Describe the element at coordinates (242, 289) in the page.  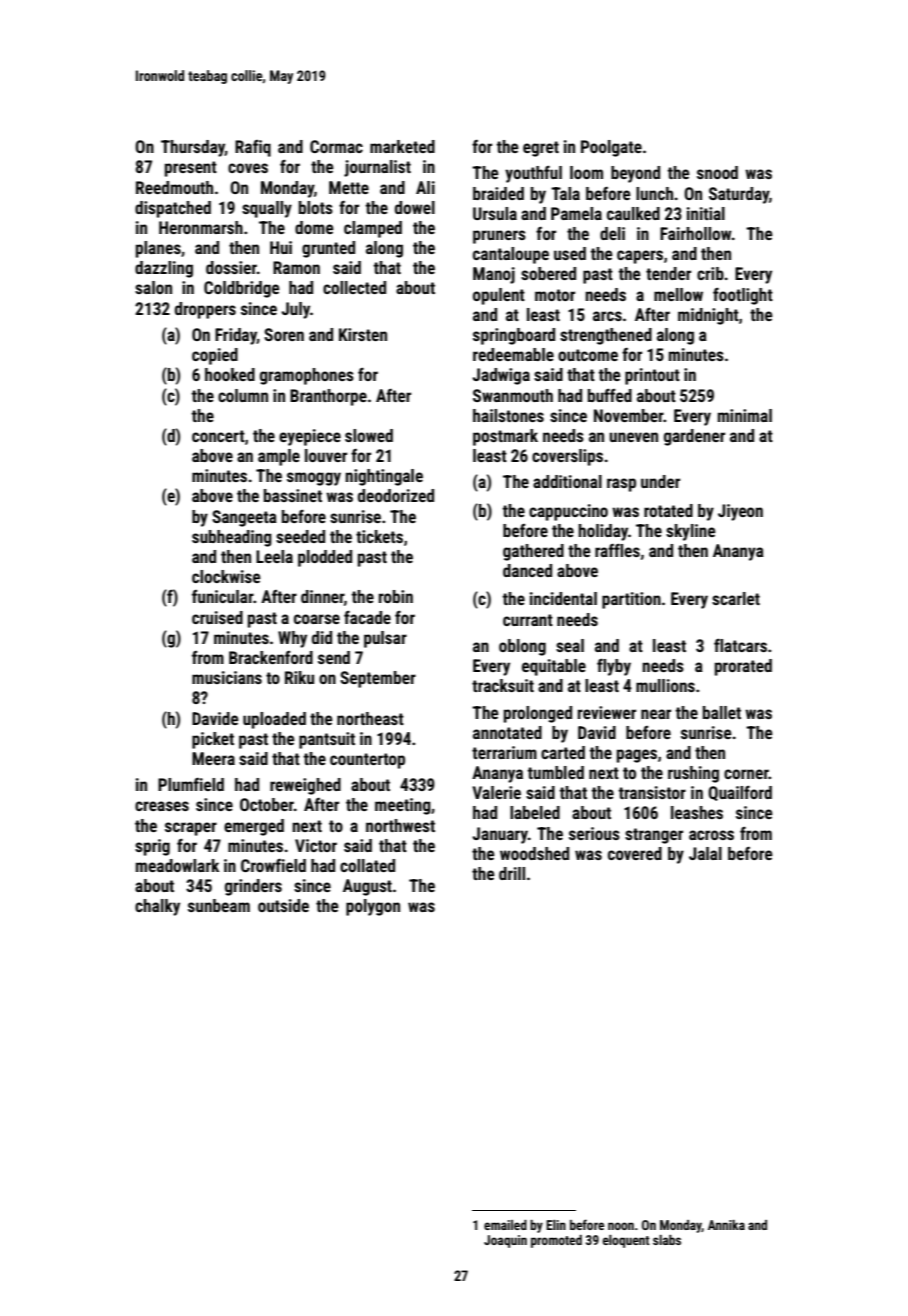
I see `Coldbridge` at that location.
